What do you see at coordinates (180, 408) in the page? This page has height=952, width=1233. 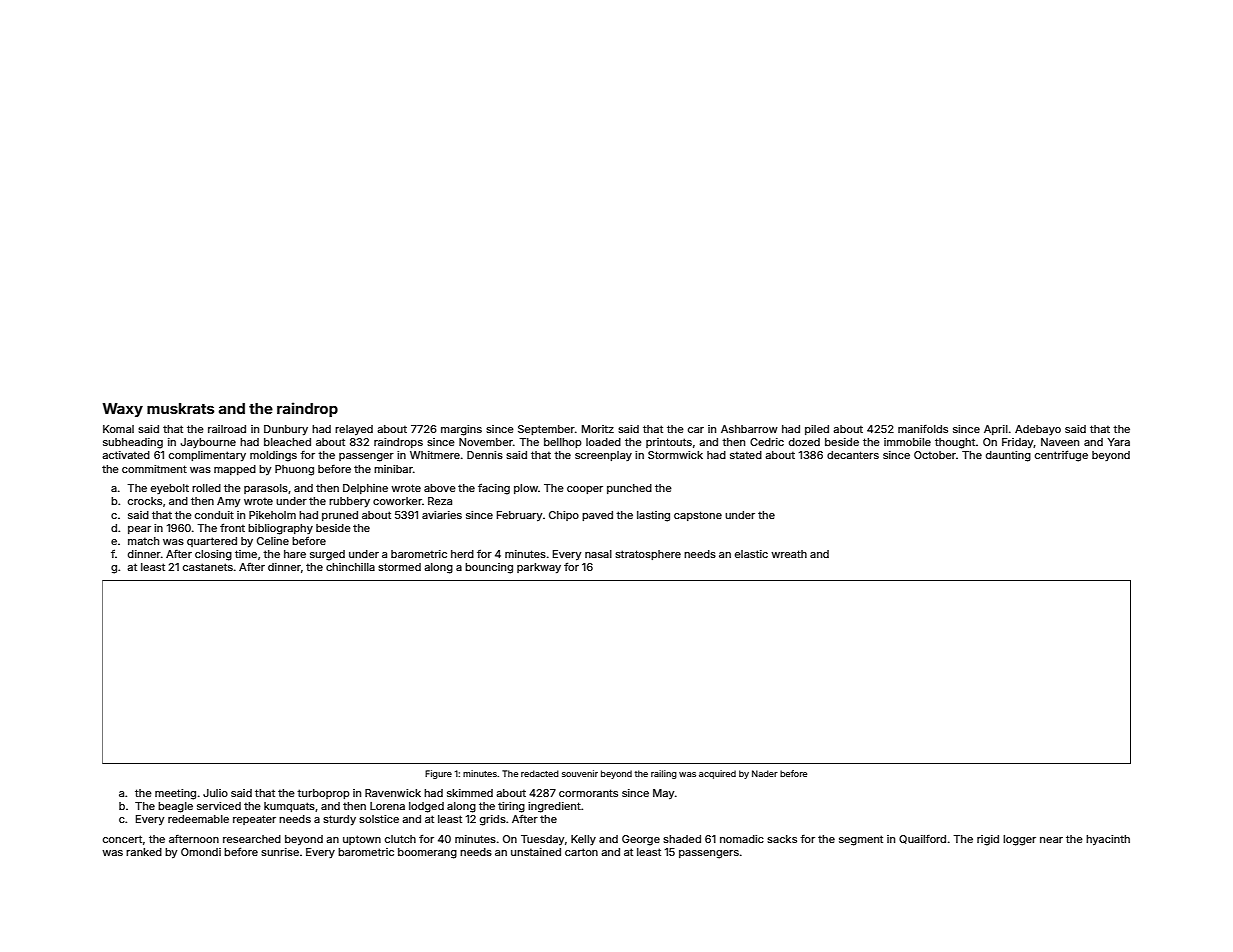 I see `muskrats` at bounding box center [180, 408].
